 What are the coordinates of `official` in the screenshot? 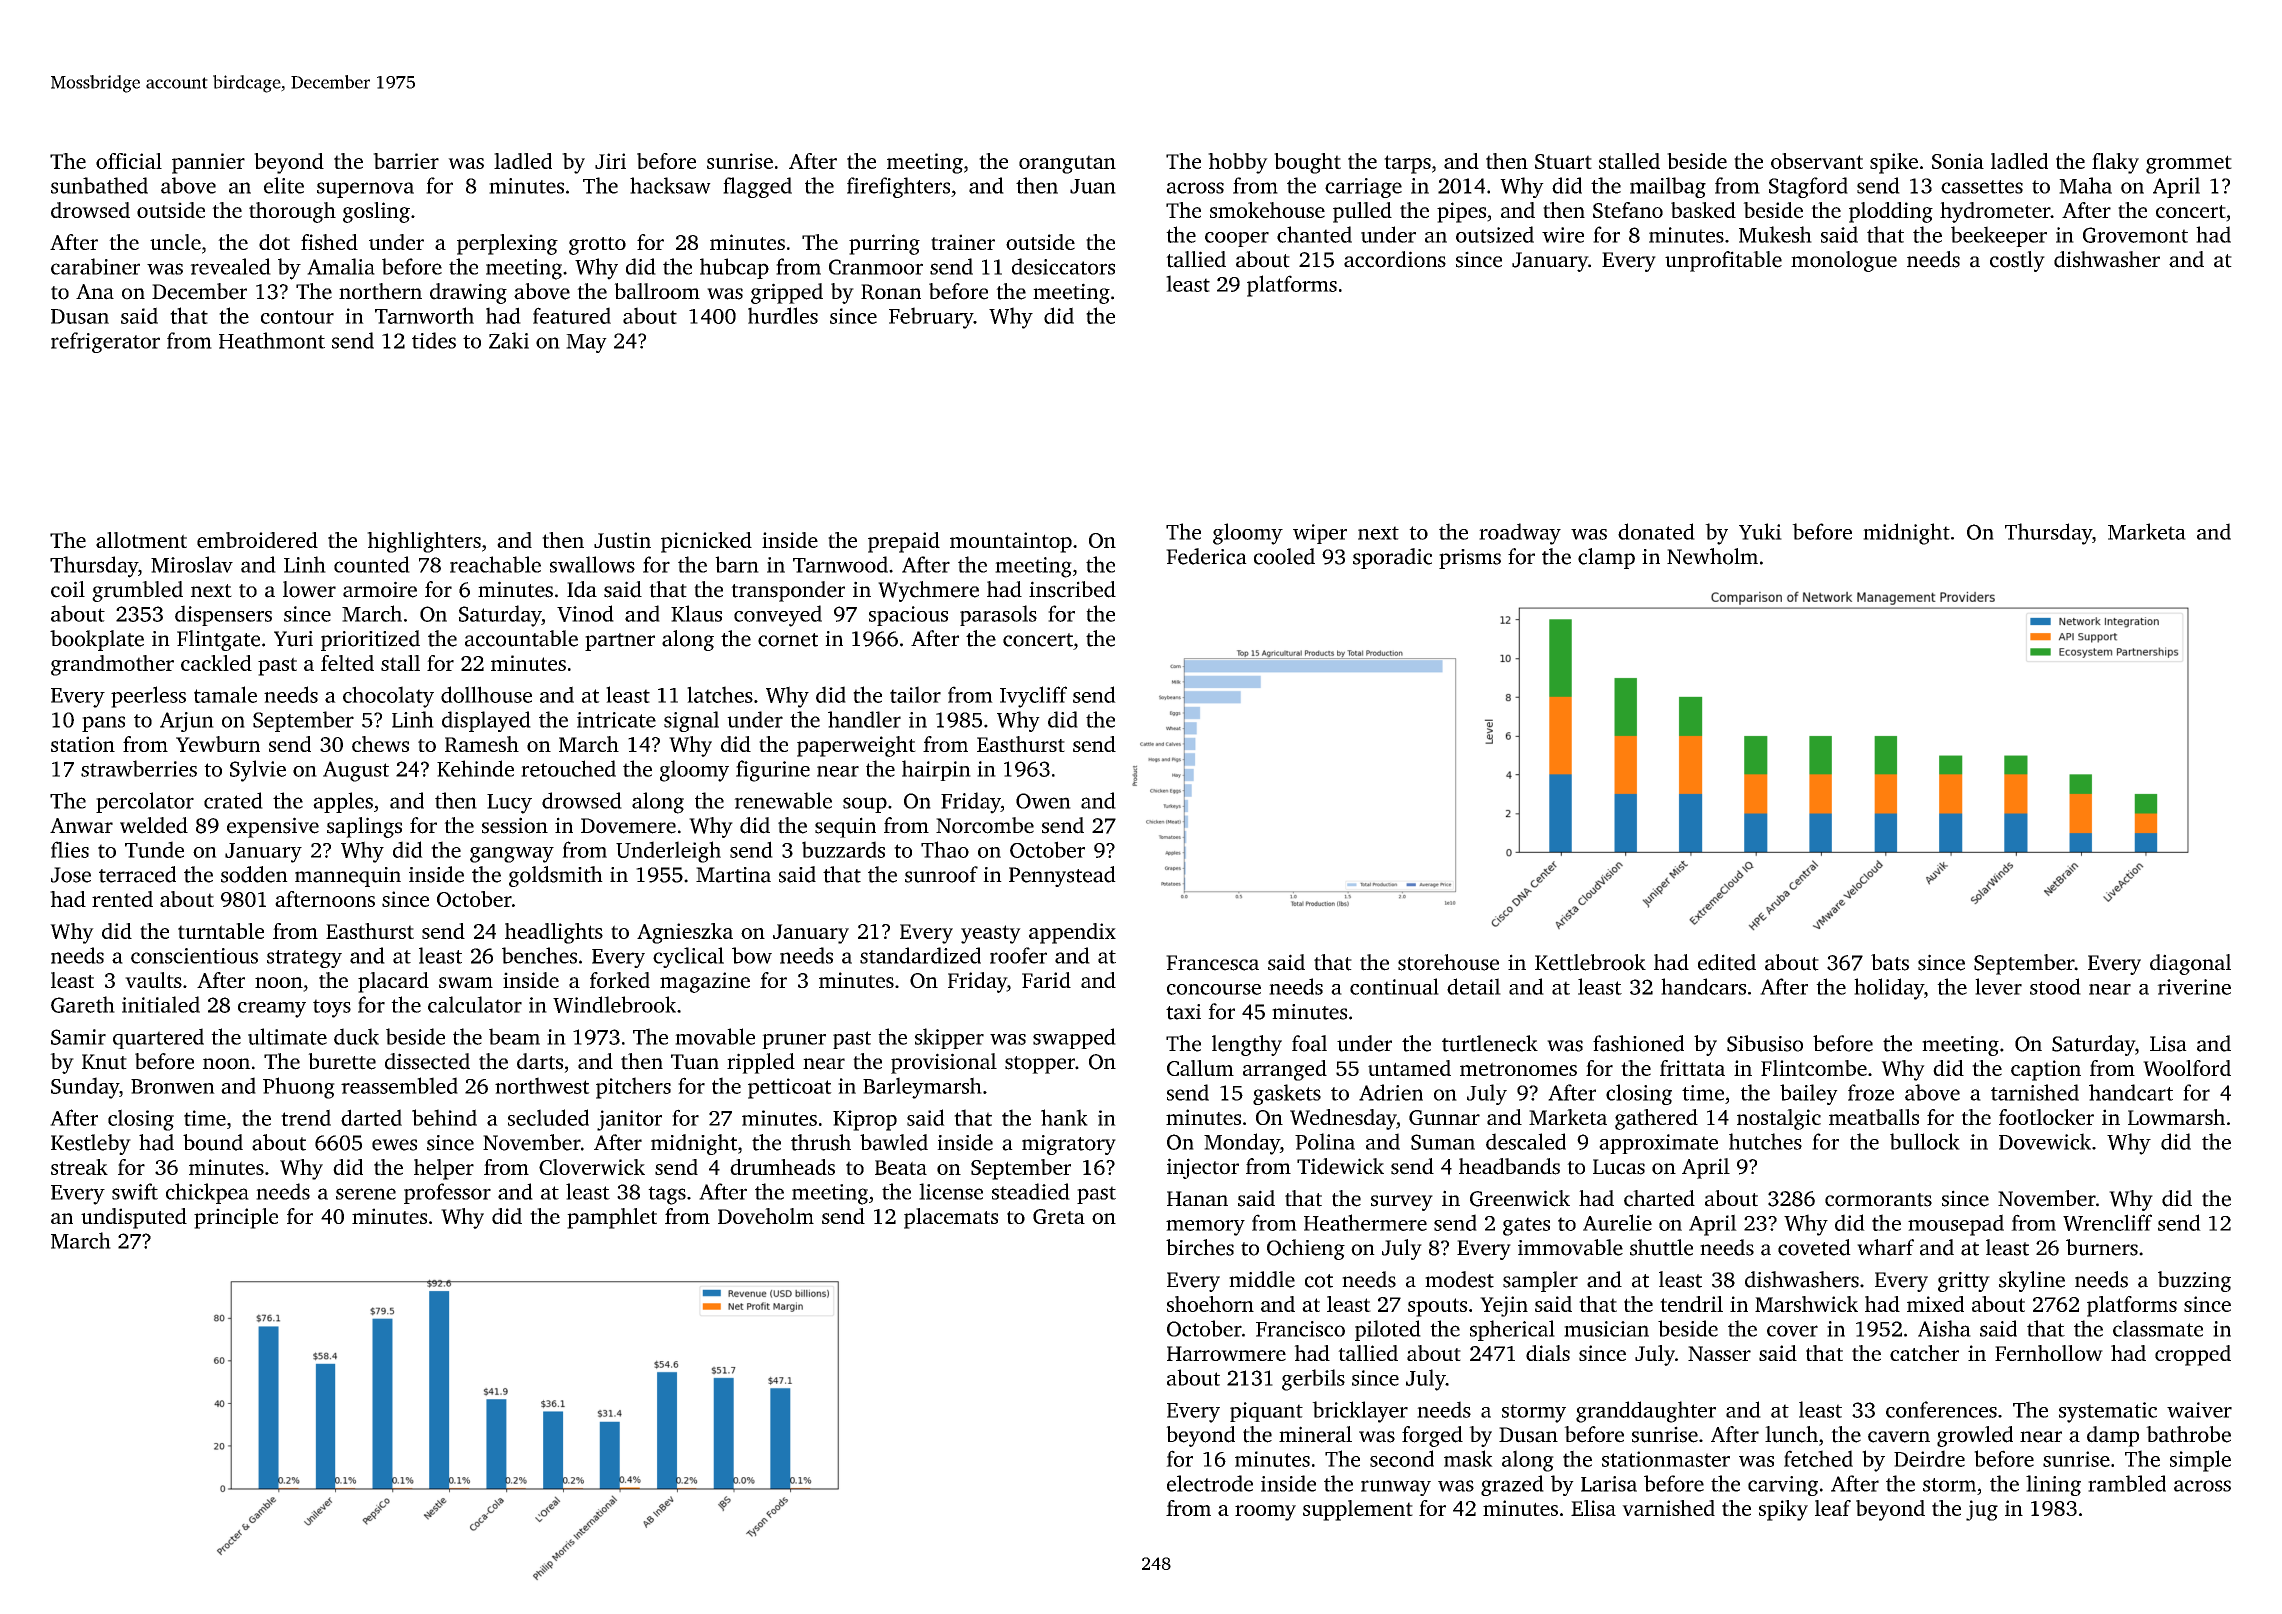 It's located at (129, 161).
